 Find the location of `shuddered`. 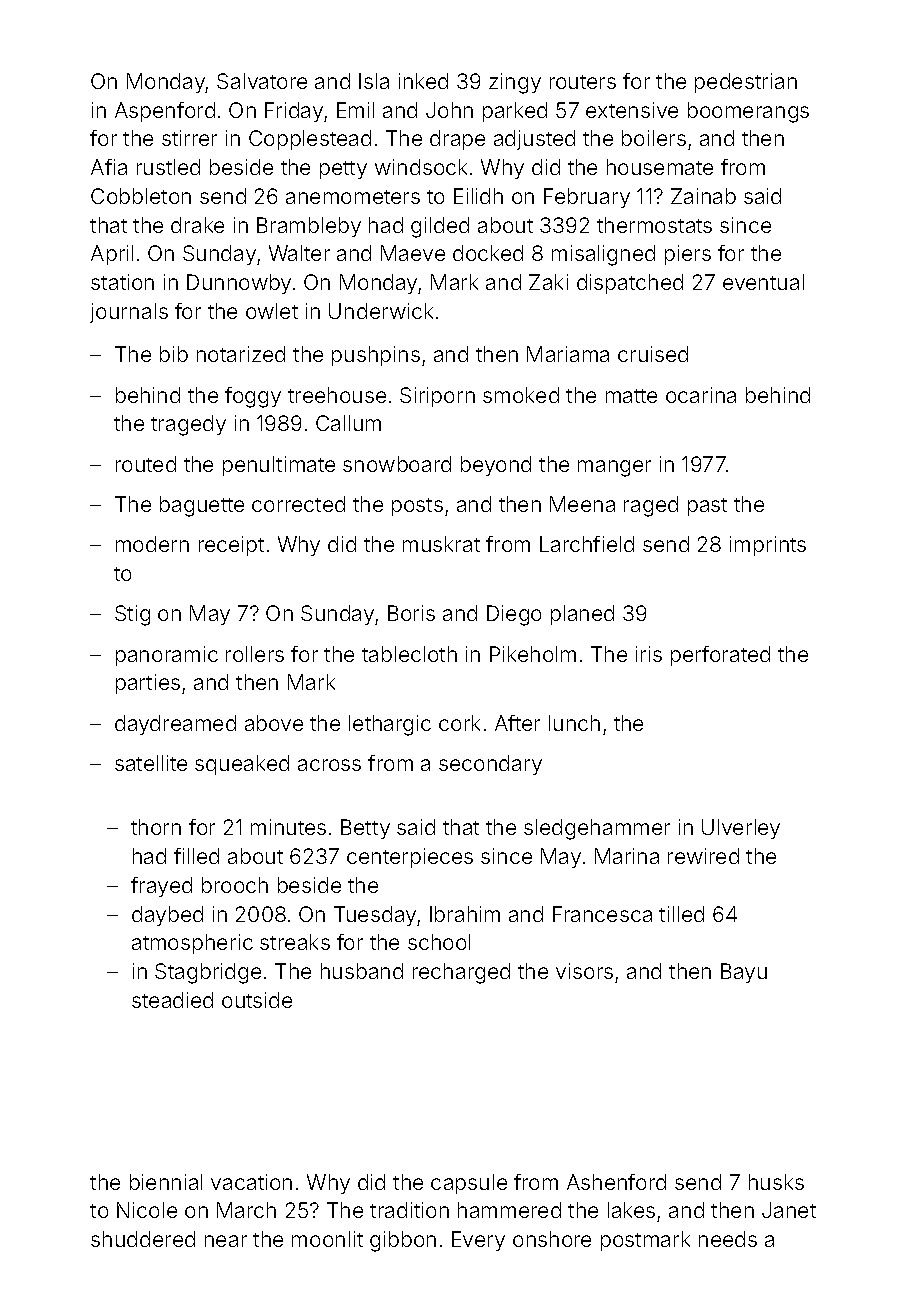

shuddered is located at coordinates (143, 1239).
